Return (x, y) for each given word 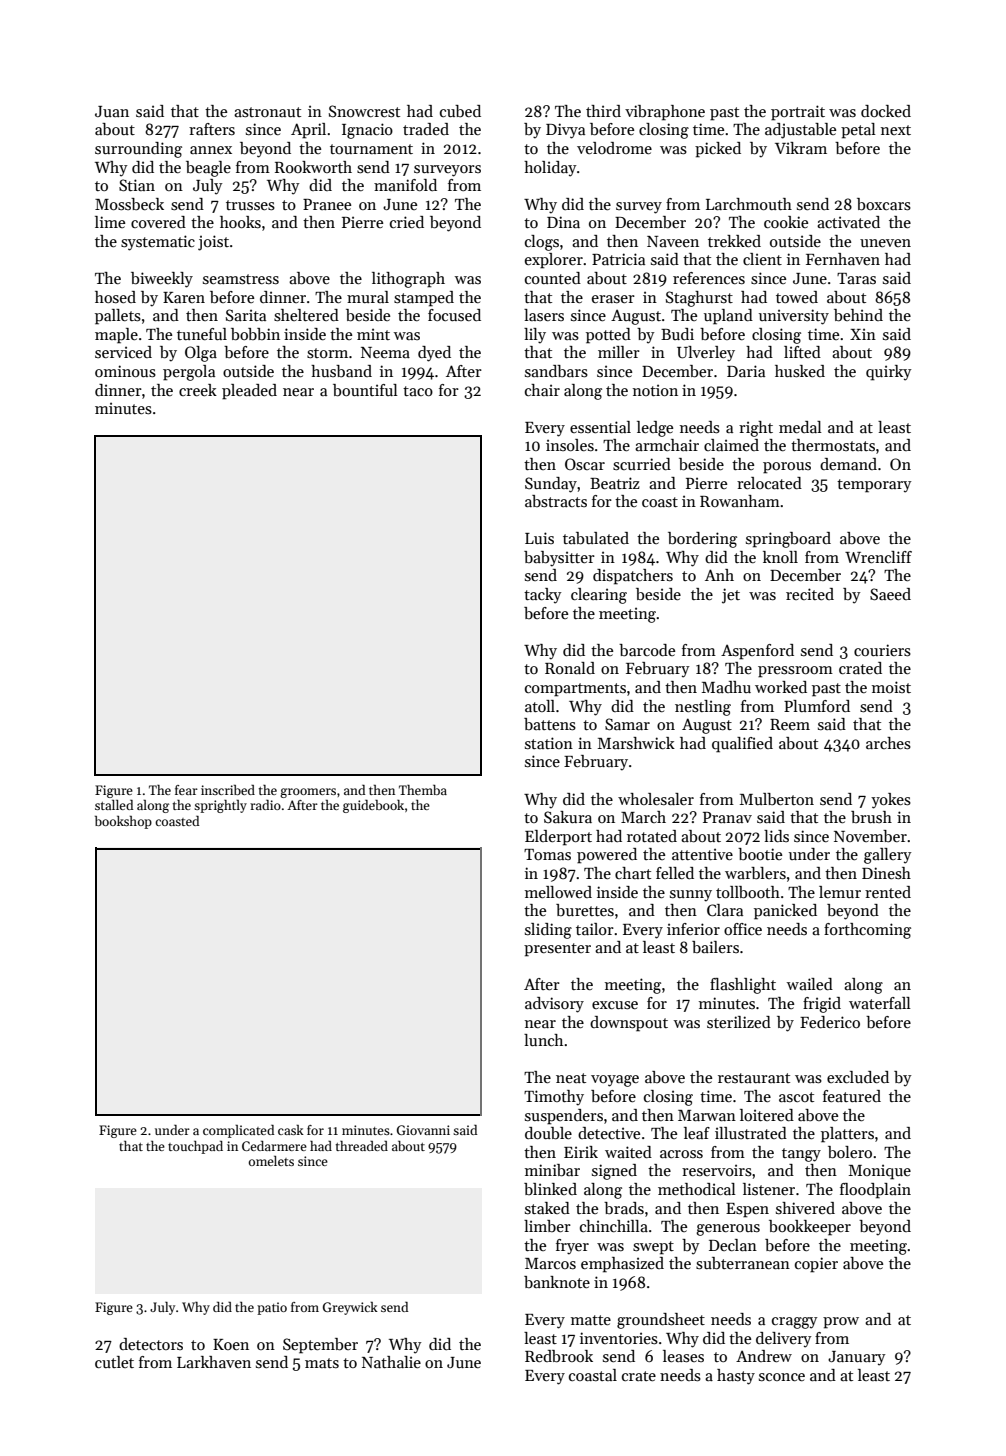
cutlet (114, 1362)
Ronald (570, 668)
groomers (308, 793)
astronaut (267, 112)
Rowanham (740, 501)
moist (891, 687)
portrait (798, 113)
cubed (460, 111)
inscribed (228, 790)
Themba (423, 790)
